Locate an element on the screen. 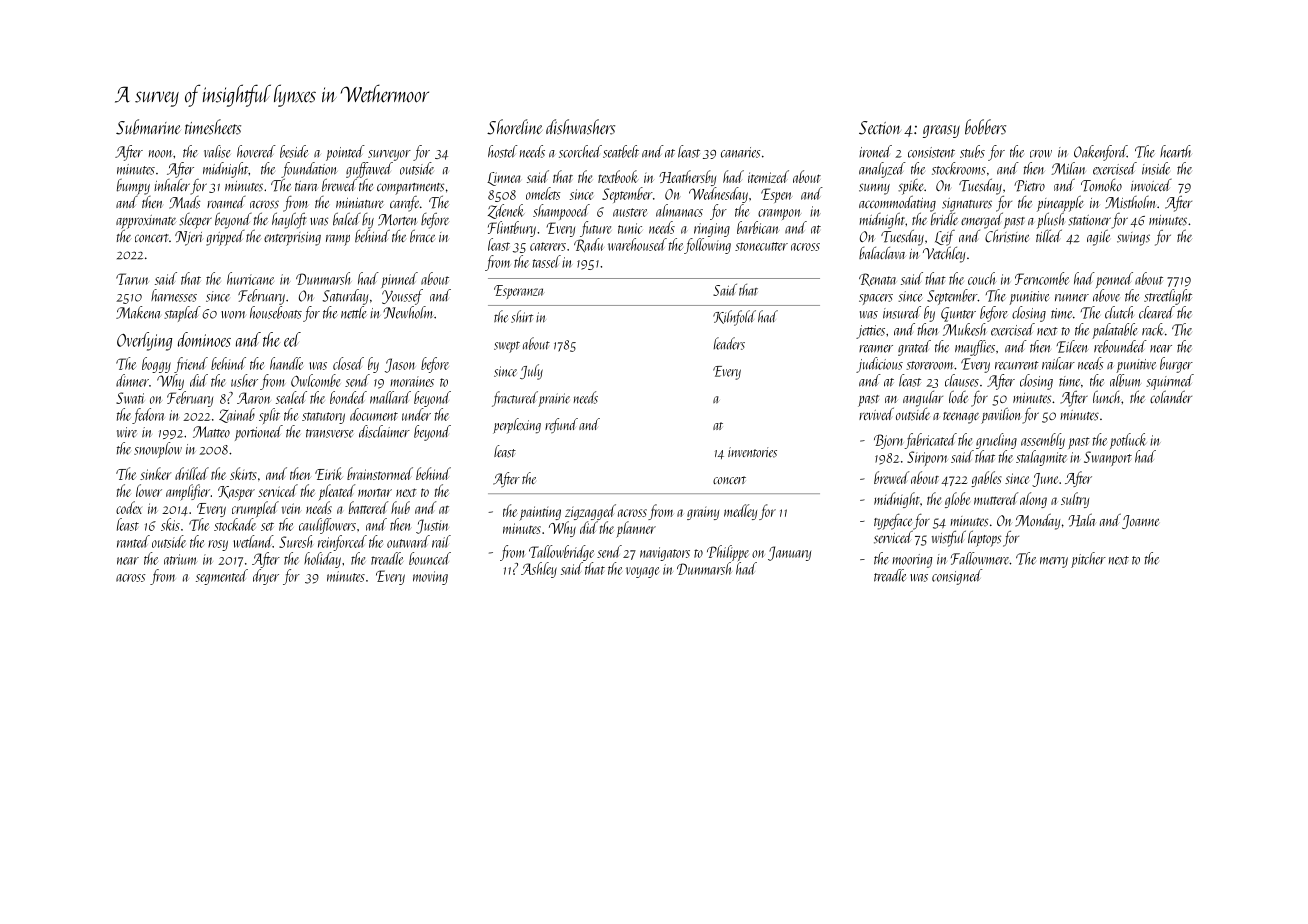 This screenshot has width=1308, height=924. Swanport is located at coordinates (1108, 458).
